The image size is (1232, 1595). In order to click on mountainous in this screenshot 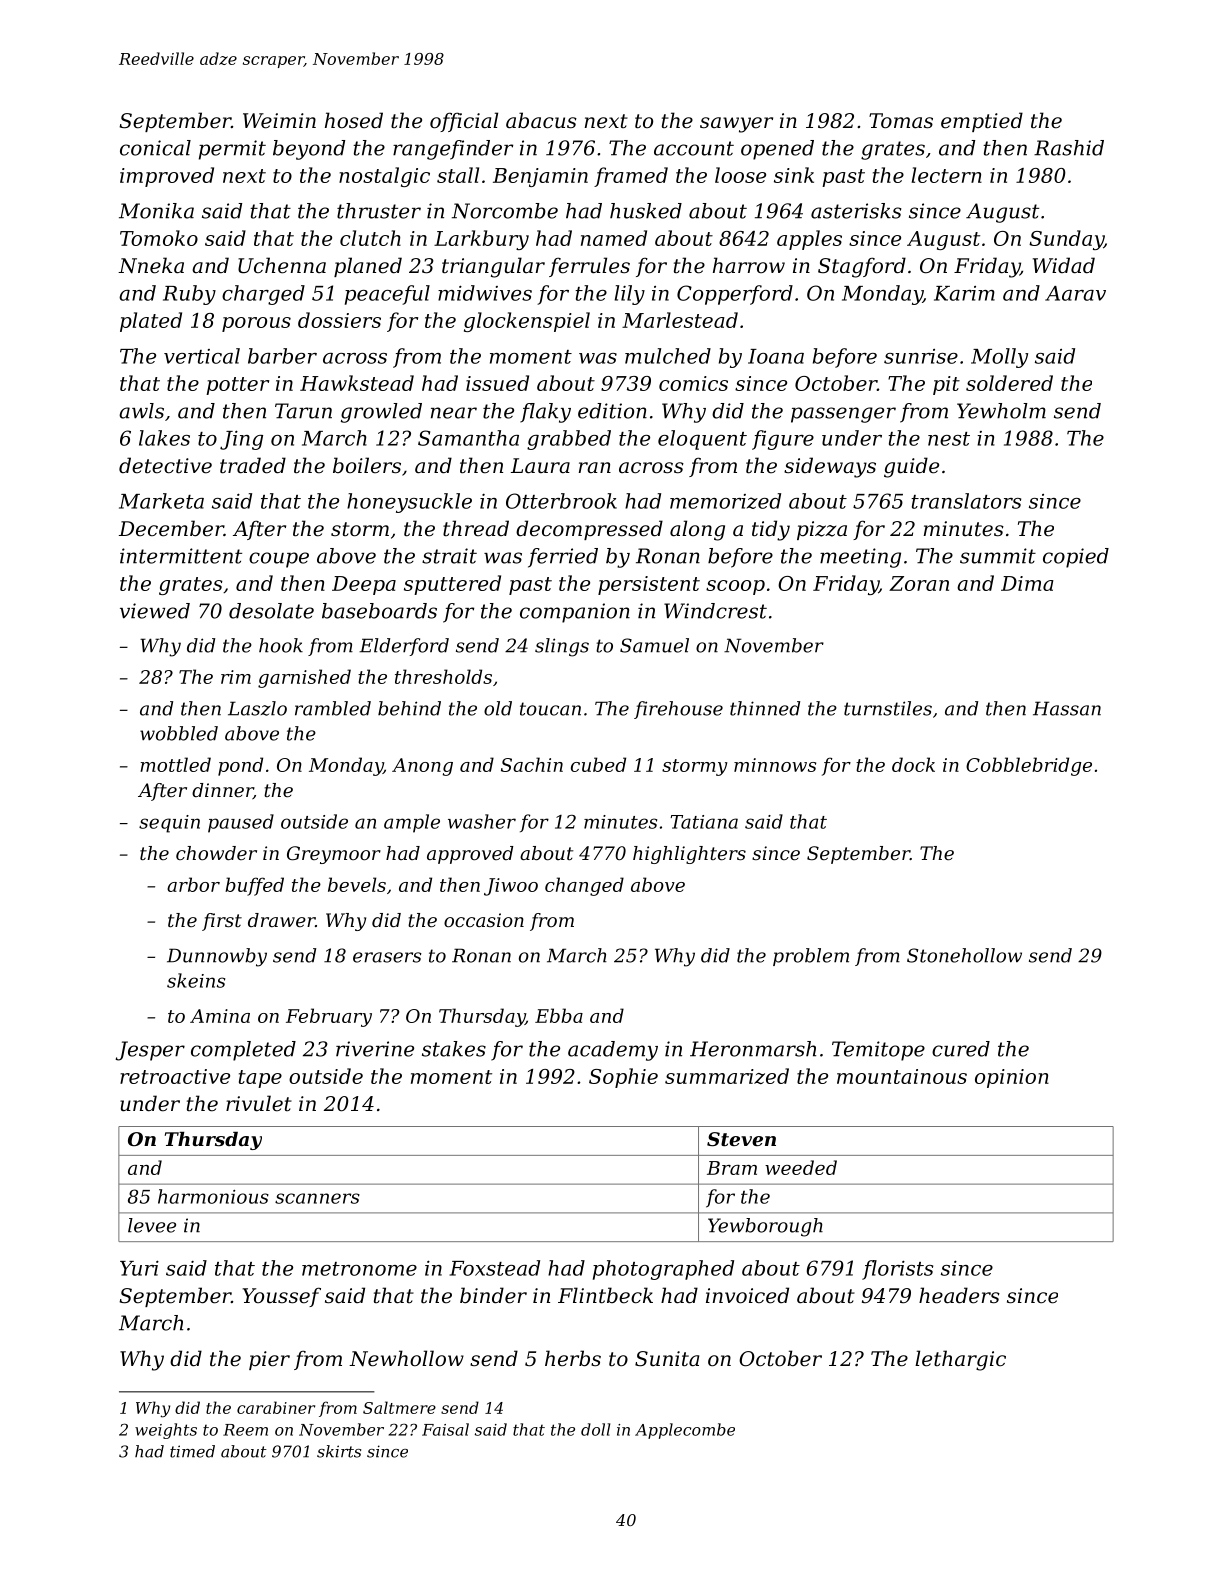, I will do `click(902, 1076)`.
